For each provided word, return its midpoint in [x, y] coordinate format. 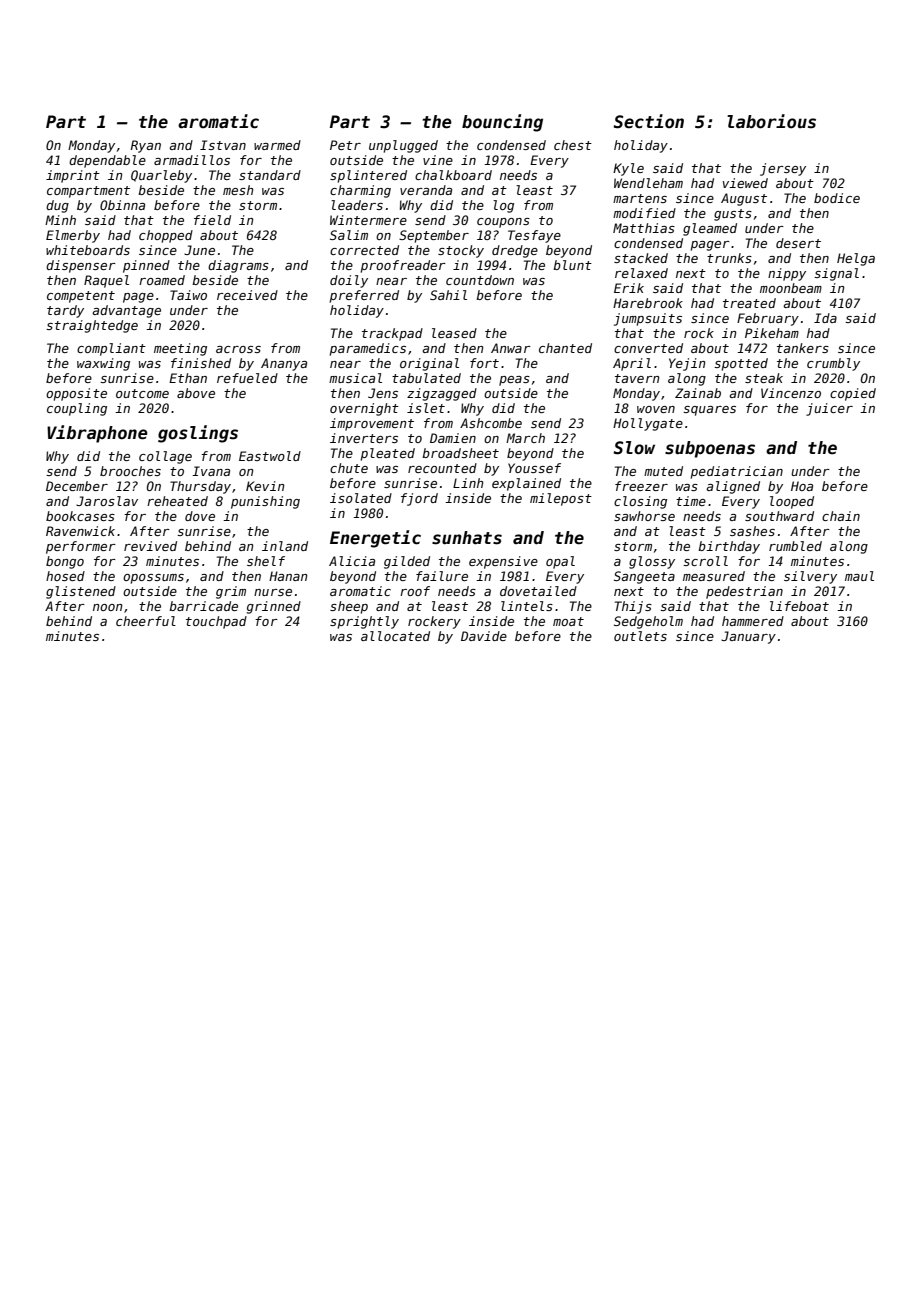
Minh [60, 220]
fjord [419, 499]
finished [201, 363]
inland [285, 546]
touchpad [216, 622]
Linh [468, 483]
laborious [771, 121]
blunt [572, 265]
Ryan [145, 146]
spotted [741, 364]
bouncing [502, 123]
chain [841, 516]
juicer [829, 409]
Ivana [211, 471]
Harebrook [648, 303]
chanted [565, 348]
